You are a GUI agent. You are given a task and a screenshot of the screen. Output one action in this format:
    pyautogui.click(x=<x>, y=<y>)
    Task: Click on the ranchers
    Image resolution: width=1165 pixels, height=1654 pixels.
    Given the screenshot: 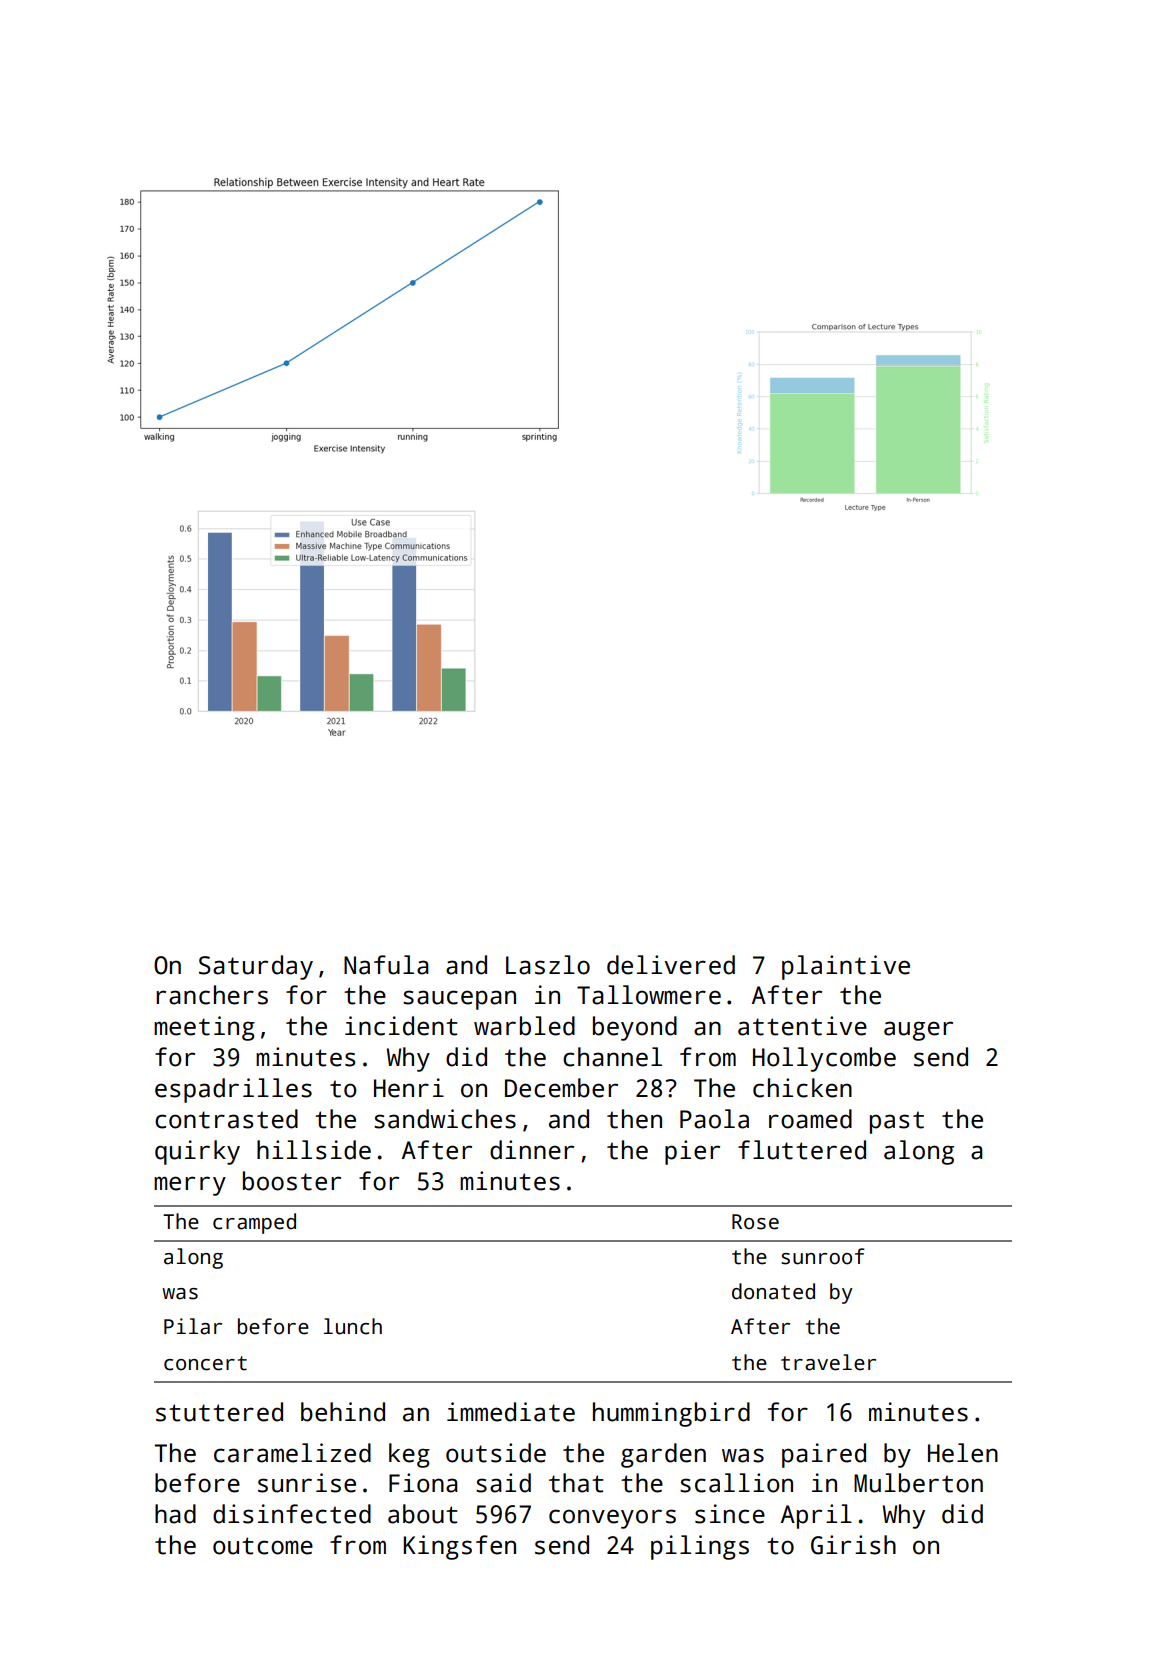 What is the action you would take?
    pyautogui.click(x=212, y=995)
